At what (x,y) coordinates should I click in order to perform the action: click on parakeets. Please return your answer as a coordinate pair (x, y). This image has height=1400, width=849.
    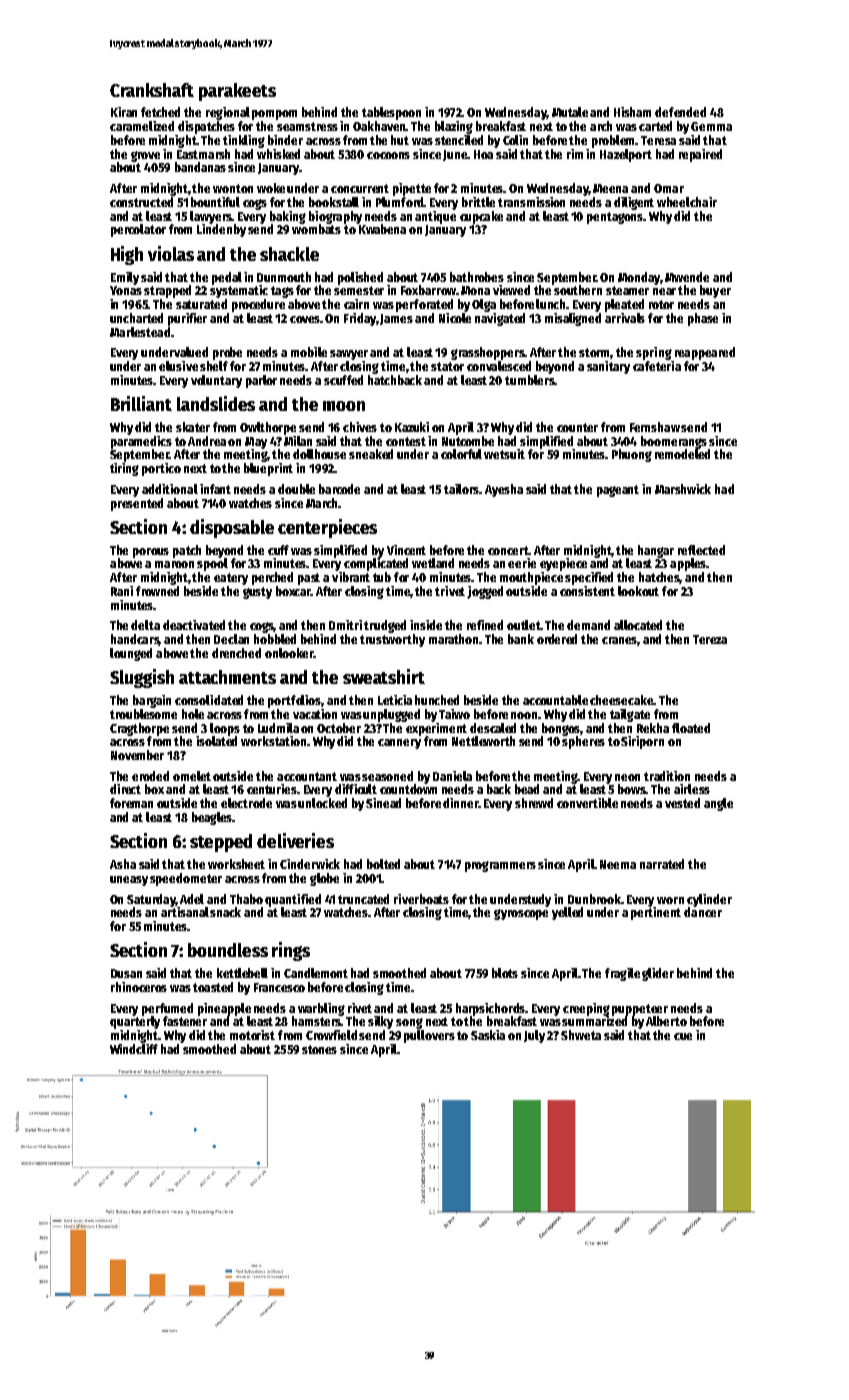
    Looking at the image, I should click on (237, 92).
